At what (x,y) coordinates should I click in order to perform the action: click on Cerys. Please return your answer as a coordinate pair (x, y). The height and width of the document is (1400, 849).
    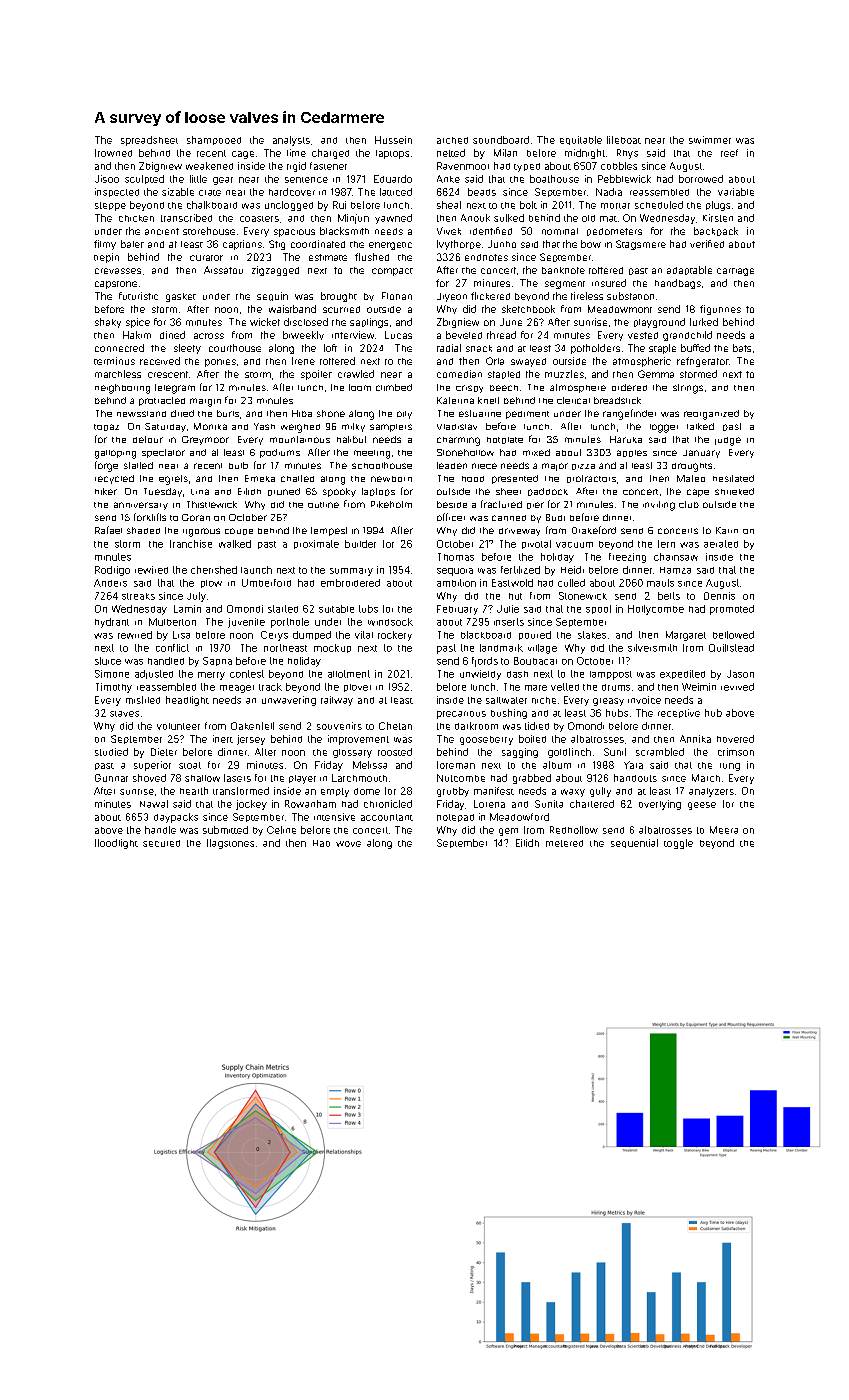
    Looking at the image, I should click on (274, 636).
